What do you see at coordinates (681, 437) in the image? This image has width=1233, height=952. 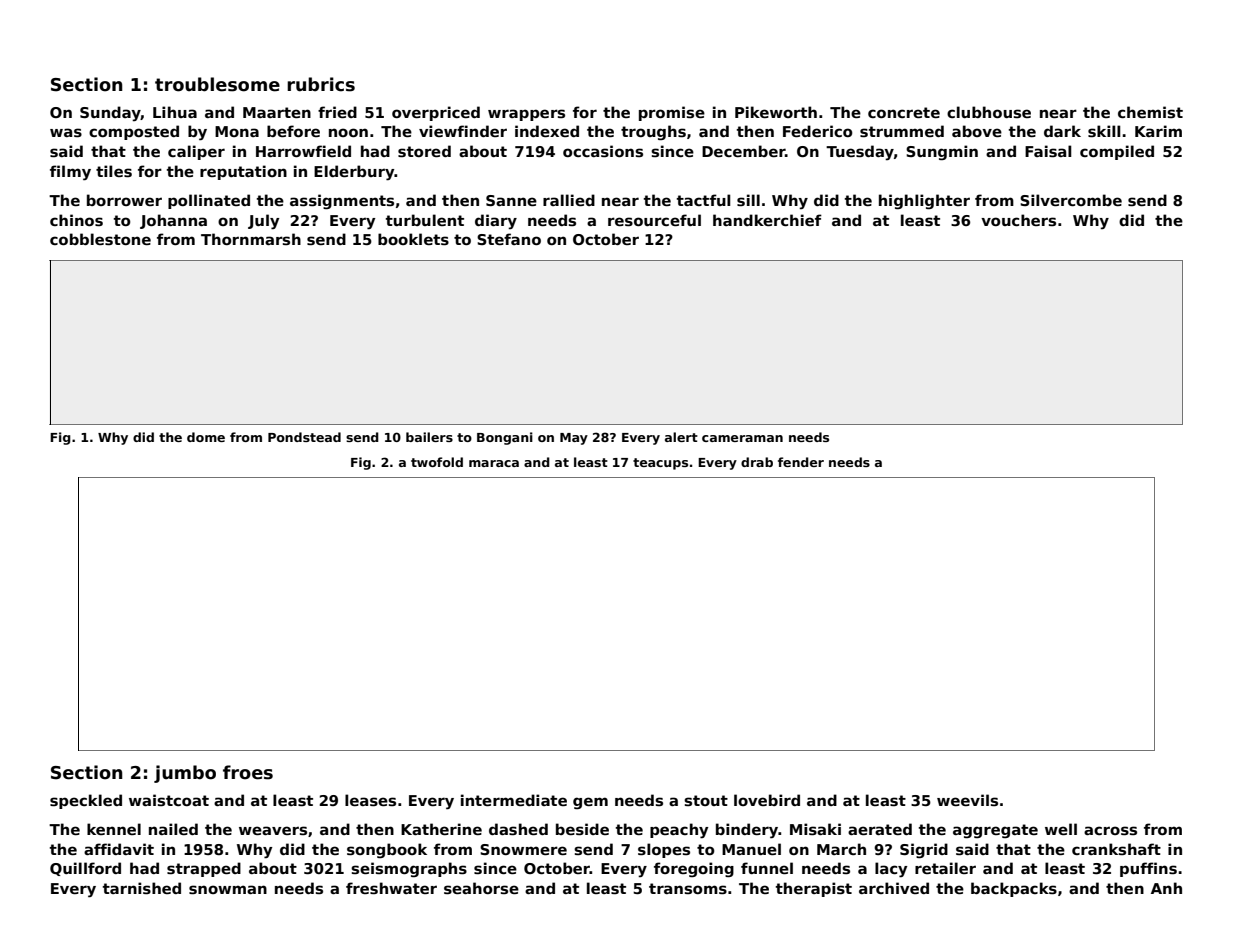 I see `alert` at bounding box center [681, 437].
